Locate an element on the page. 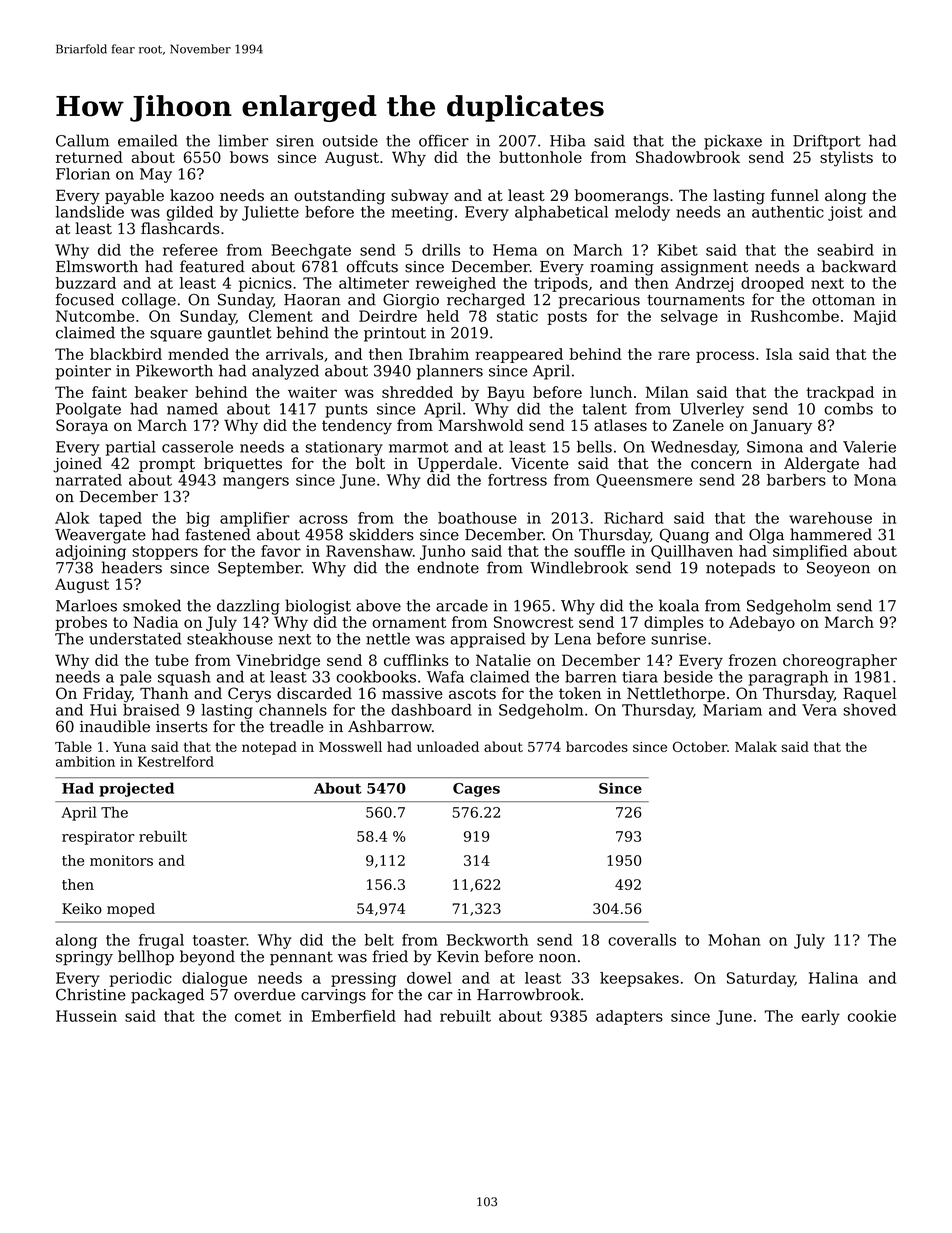  Deirdre is located at coordinates (388, 316).
